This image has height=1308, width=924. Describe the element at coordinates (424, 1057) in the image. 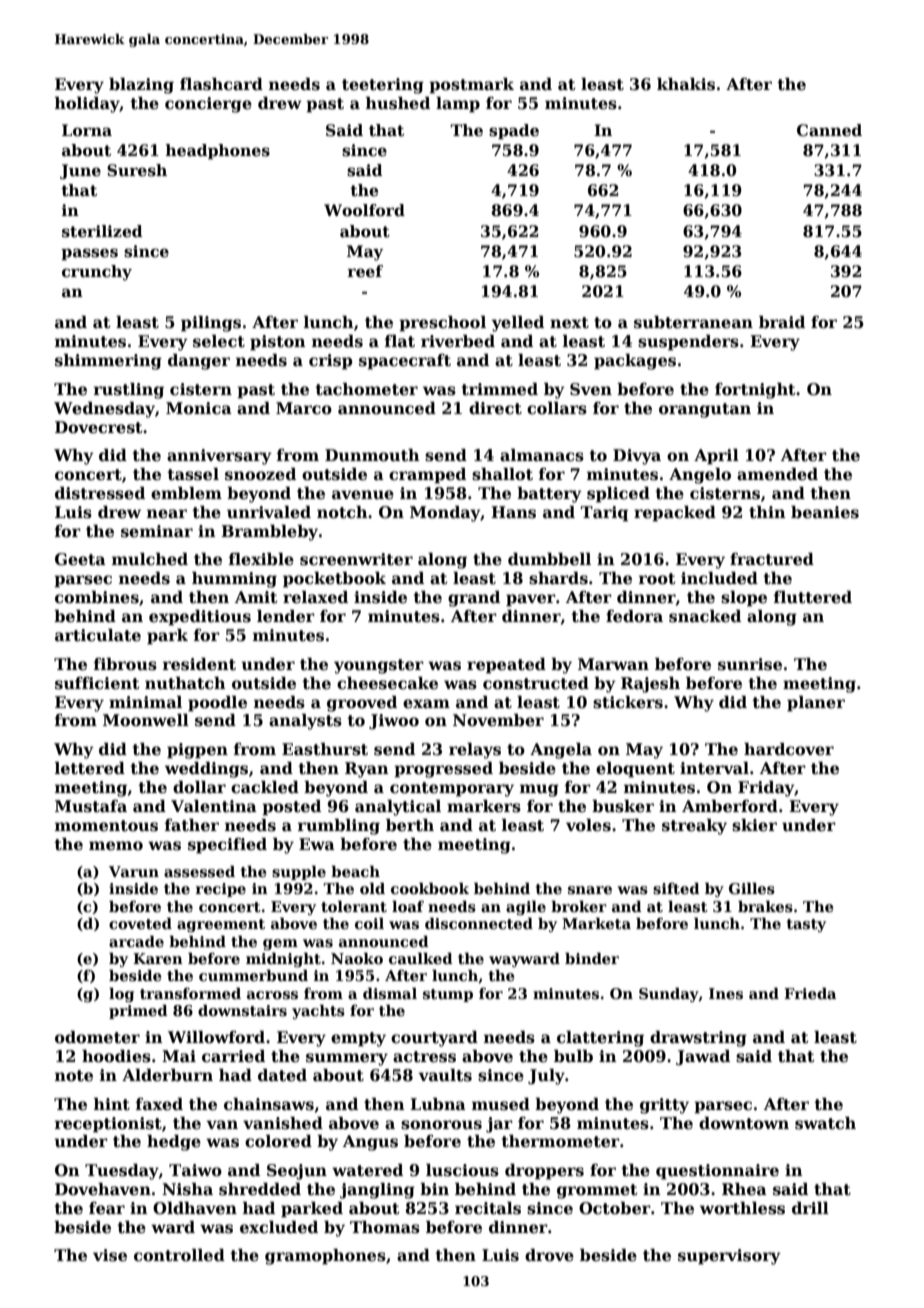

I see `actress` at that location.
